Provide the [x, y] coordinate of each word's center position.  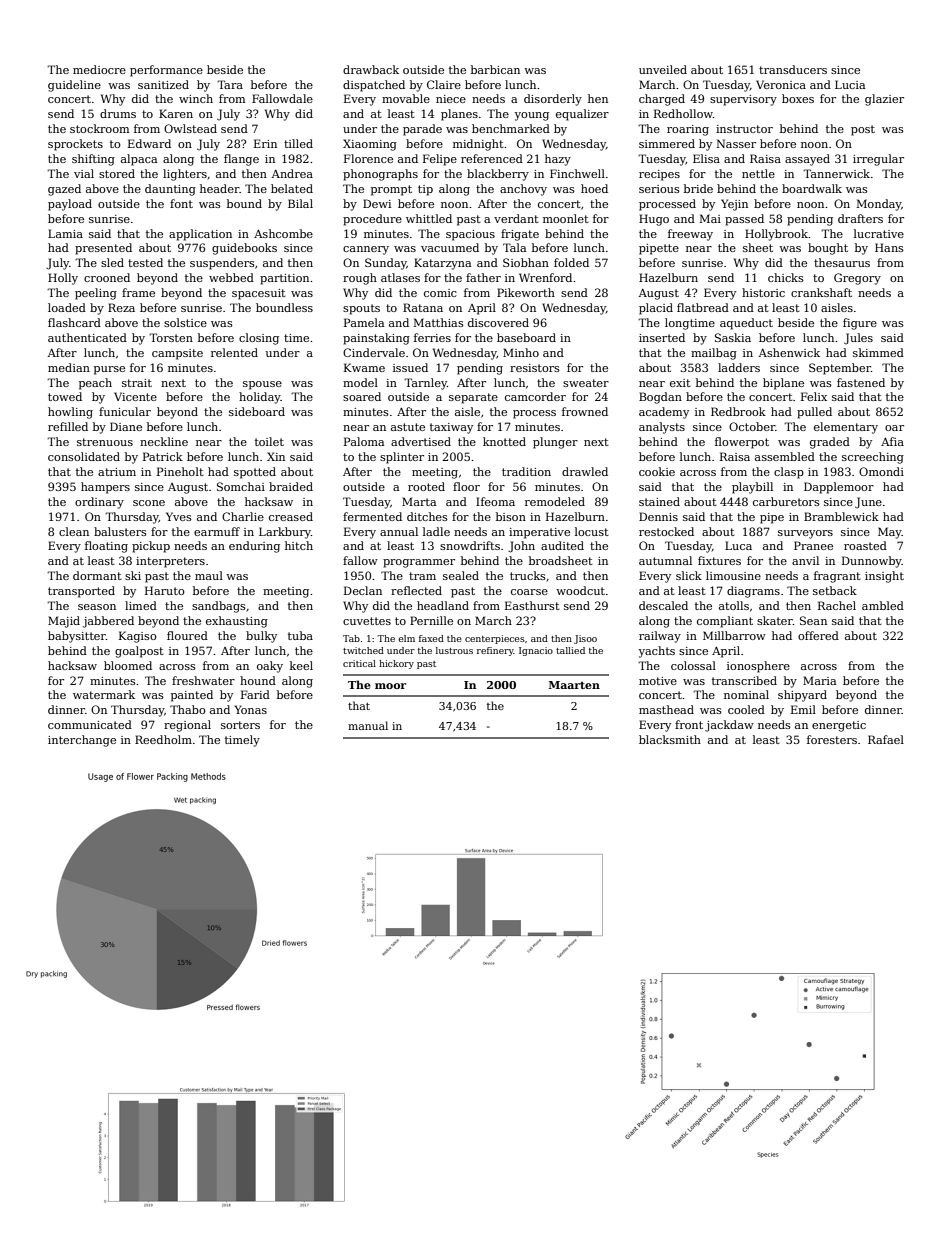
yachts [657, 652]
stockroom [99, 128]
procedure [372, 220]
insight [884, 577]
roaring [688, 130]
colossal [693, 665]
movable [406, 98]
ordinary [99, 503]
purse [109, 370]
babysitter [77, 637]
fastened [861, 382]
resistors [535, 368]
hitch [299, 545]
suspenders [222, 264]
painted [192, 696]
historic [763, 292]
